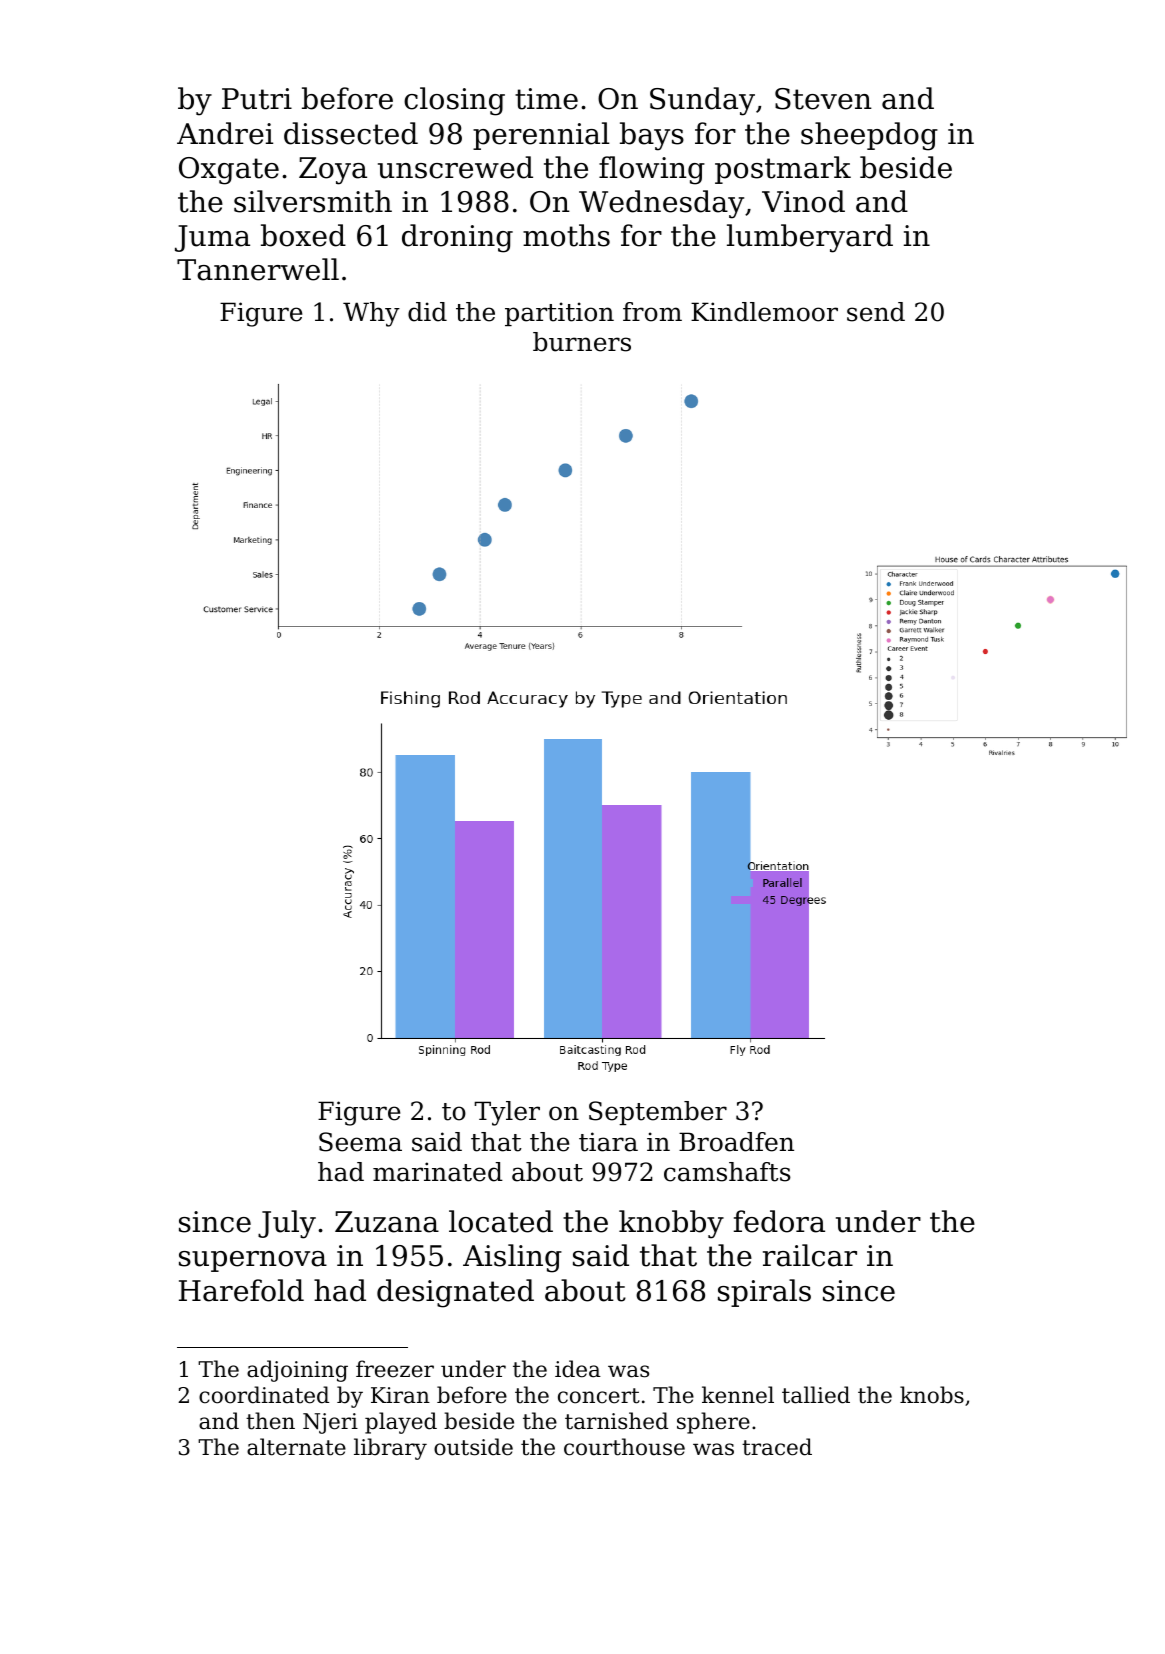 This page has width=1165, height=1654. What do you see at coordinates (257, 99) in the page?
I see `Putri` at bounding box center [257, 99].
